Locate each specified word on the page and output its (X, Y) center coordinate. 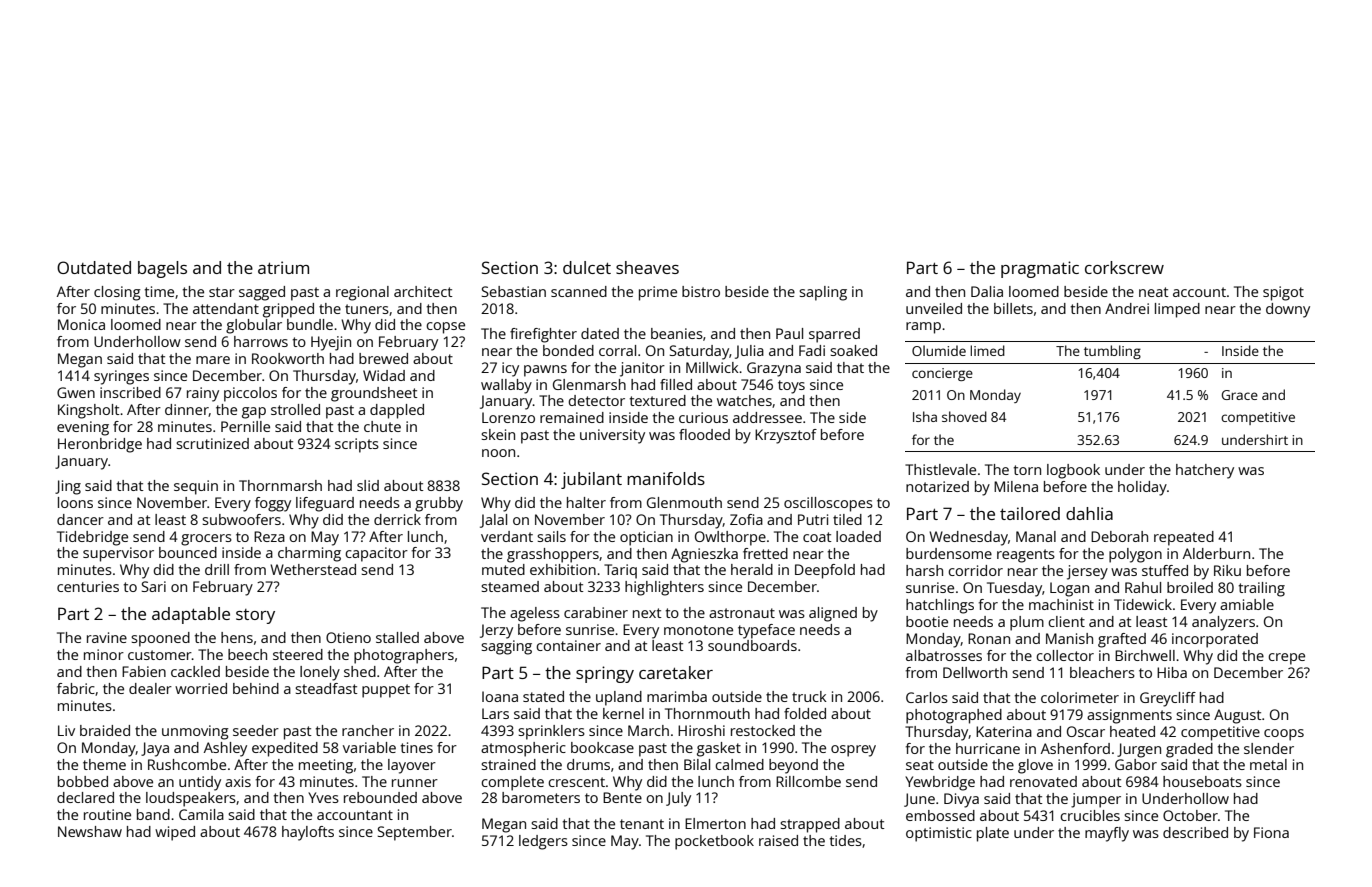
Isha (925, 416)
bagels (162, 269)
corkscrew (1124, 267)
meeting (326, 766)
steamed (510, 586)
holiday (1142, 488)
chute (382, 426)
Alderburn (1216, 553)
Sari (154, 586)
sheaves (647, 267)
